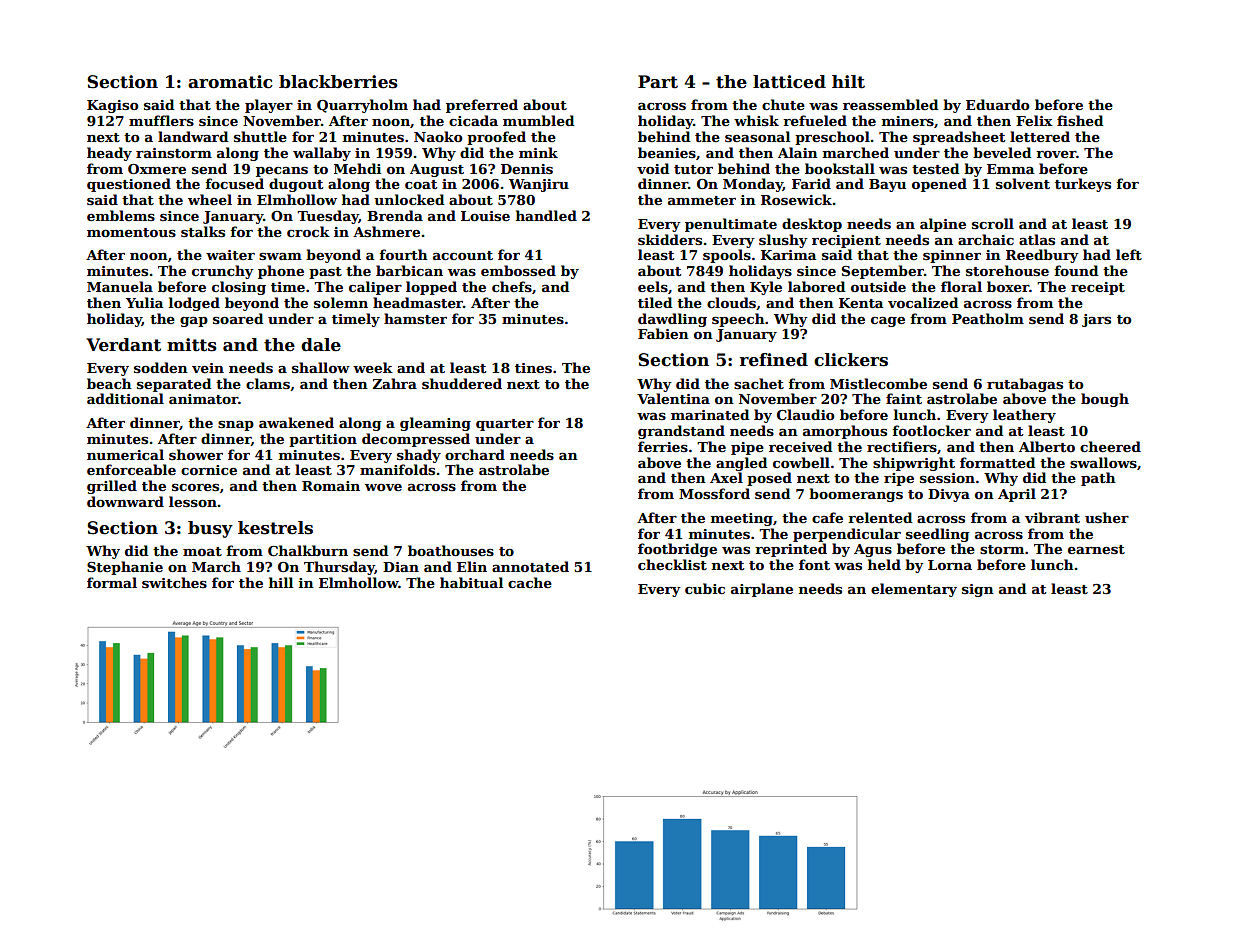  What do you see at coordinates (1096, 549) in the screenshot?
I see `earnest` at bounding box center [1096, 549].
